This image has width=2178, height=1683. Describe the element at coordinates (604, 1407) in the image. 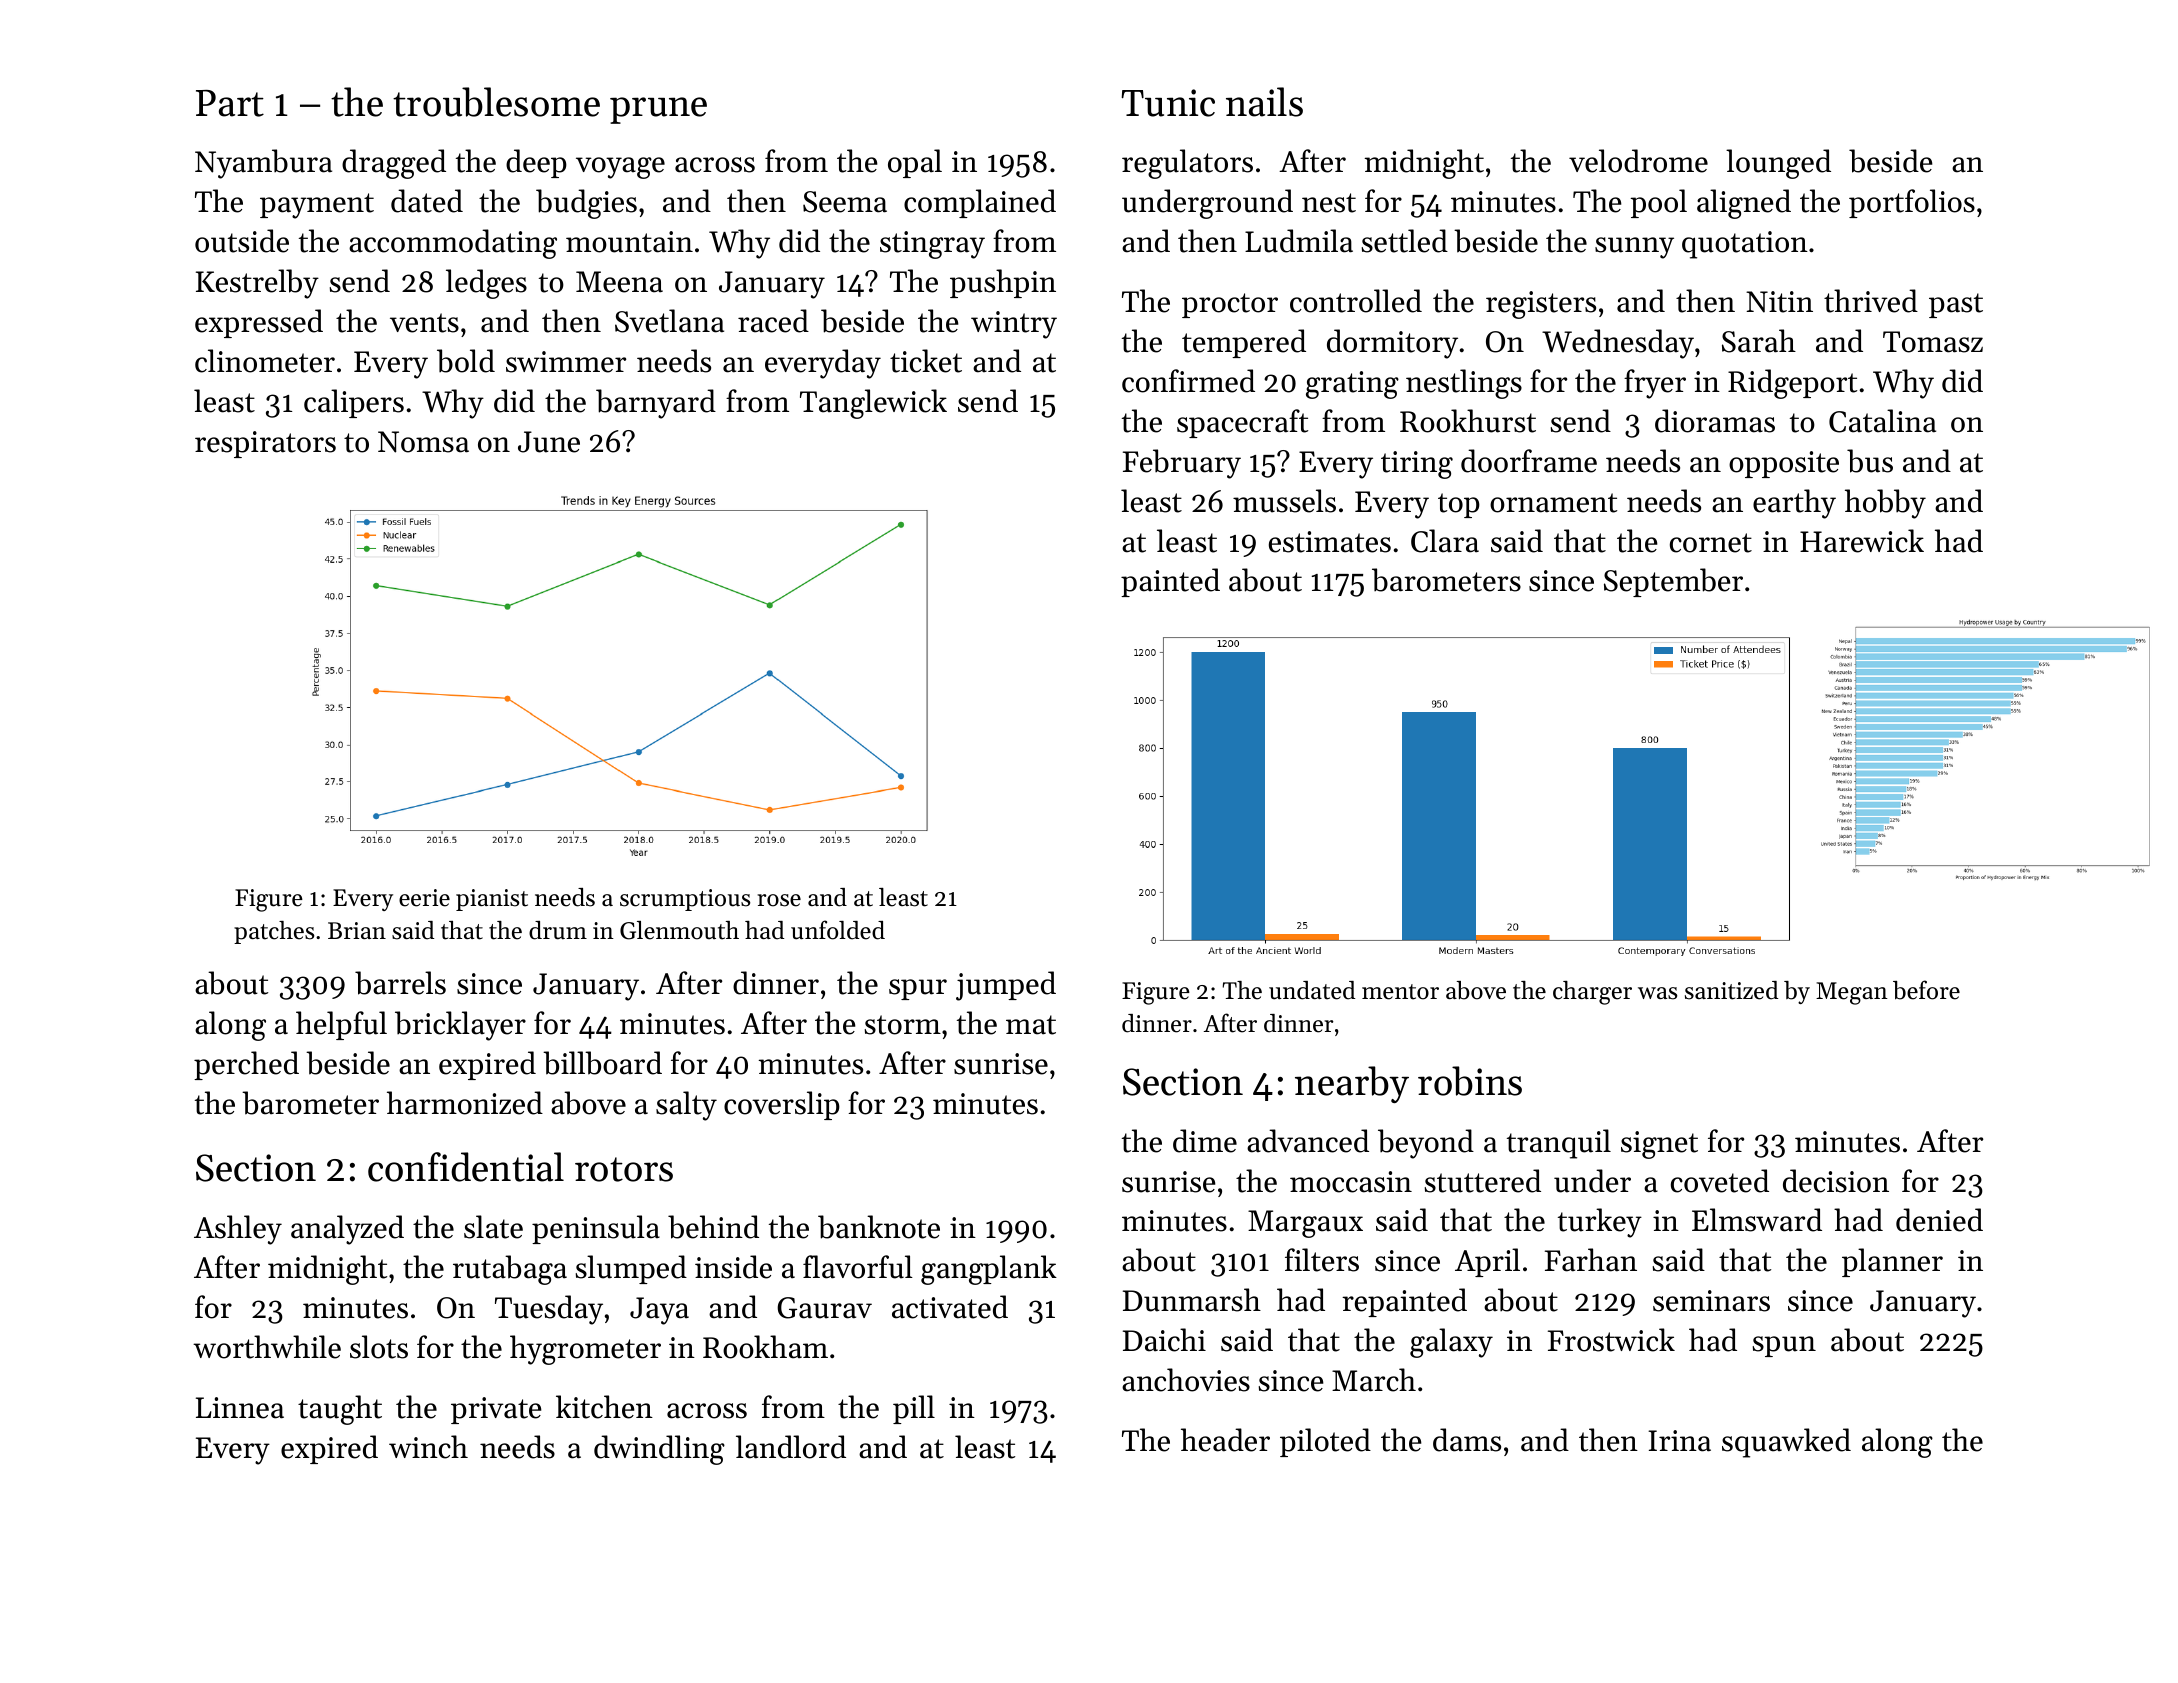

I see `kitchen` at that location.
